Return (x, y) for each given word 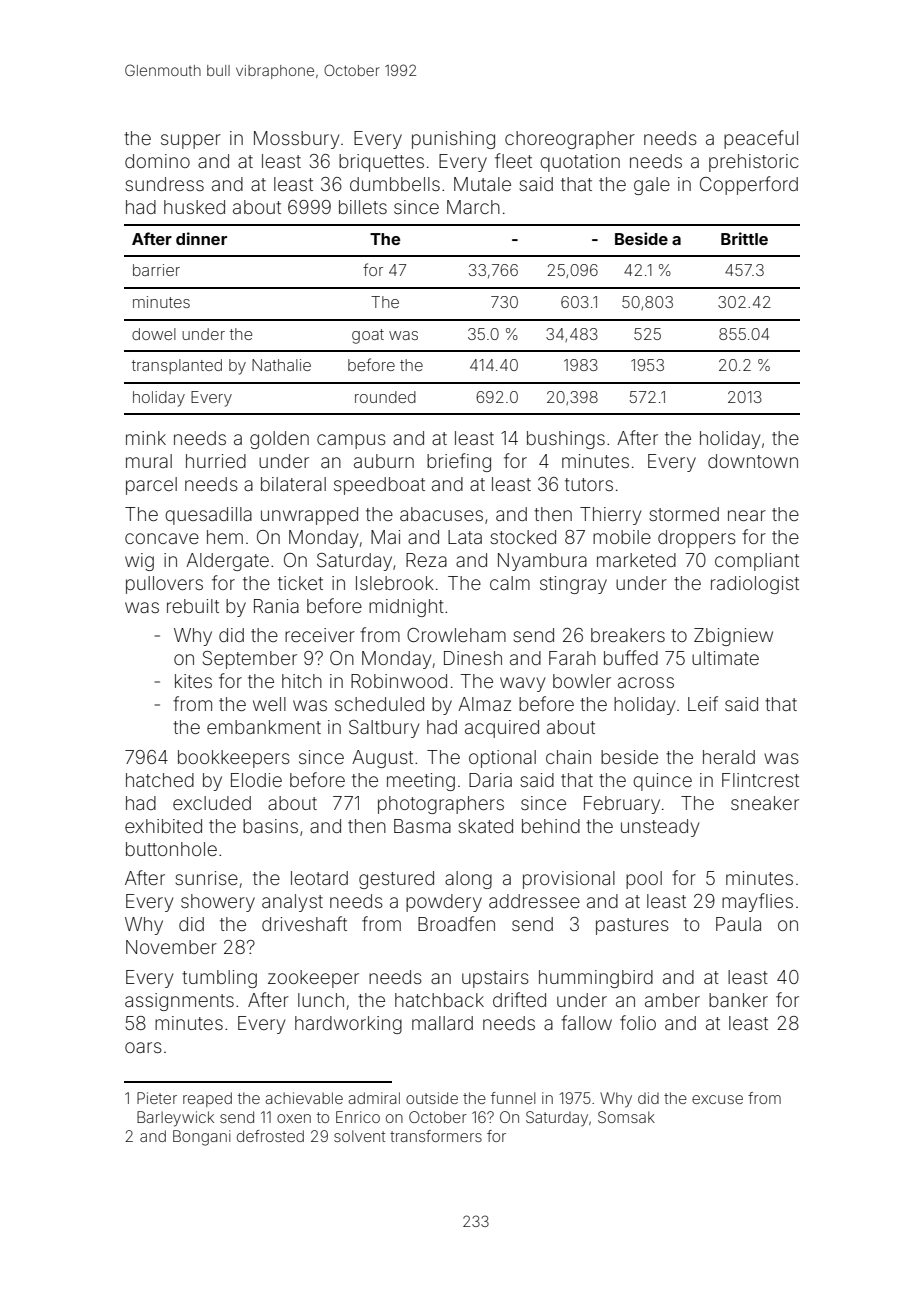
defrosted (270, 1136)
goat (368, 336)
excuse (717, 1099)
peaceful (761, 139)
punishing (453, 140)
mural (149, 461)
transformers (436, 1136)
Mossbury (296, 140)
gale (652, 186)
